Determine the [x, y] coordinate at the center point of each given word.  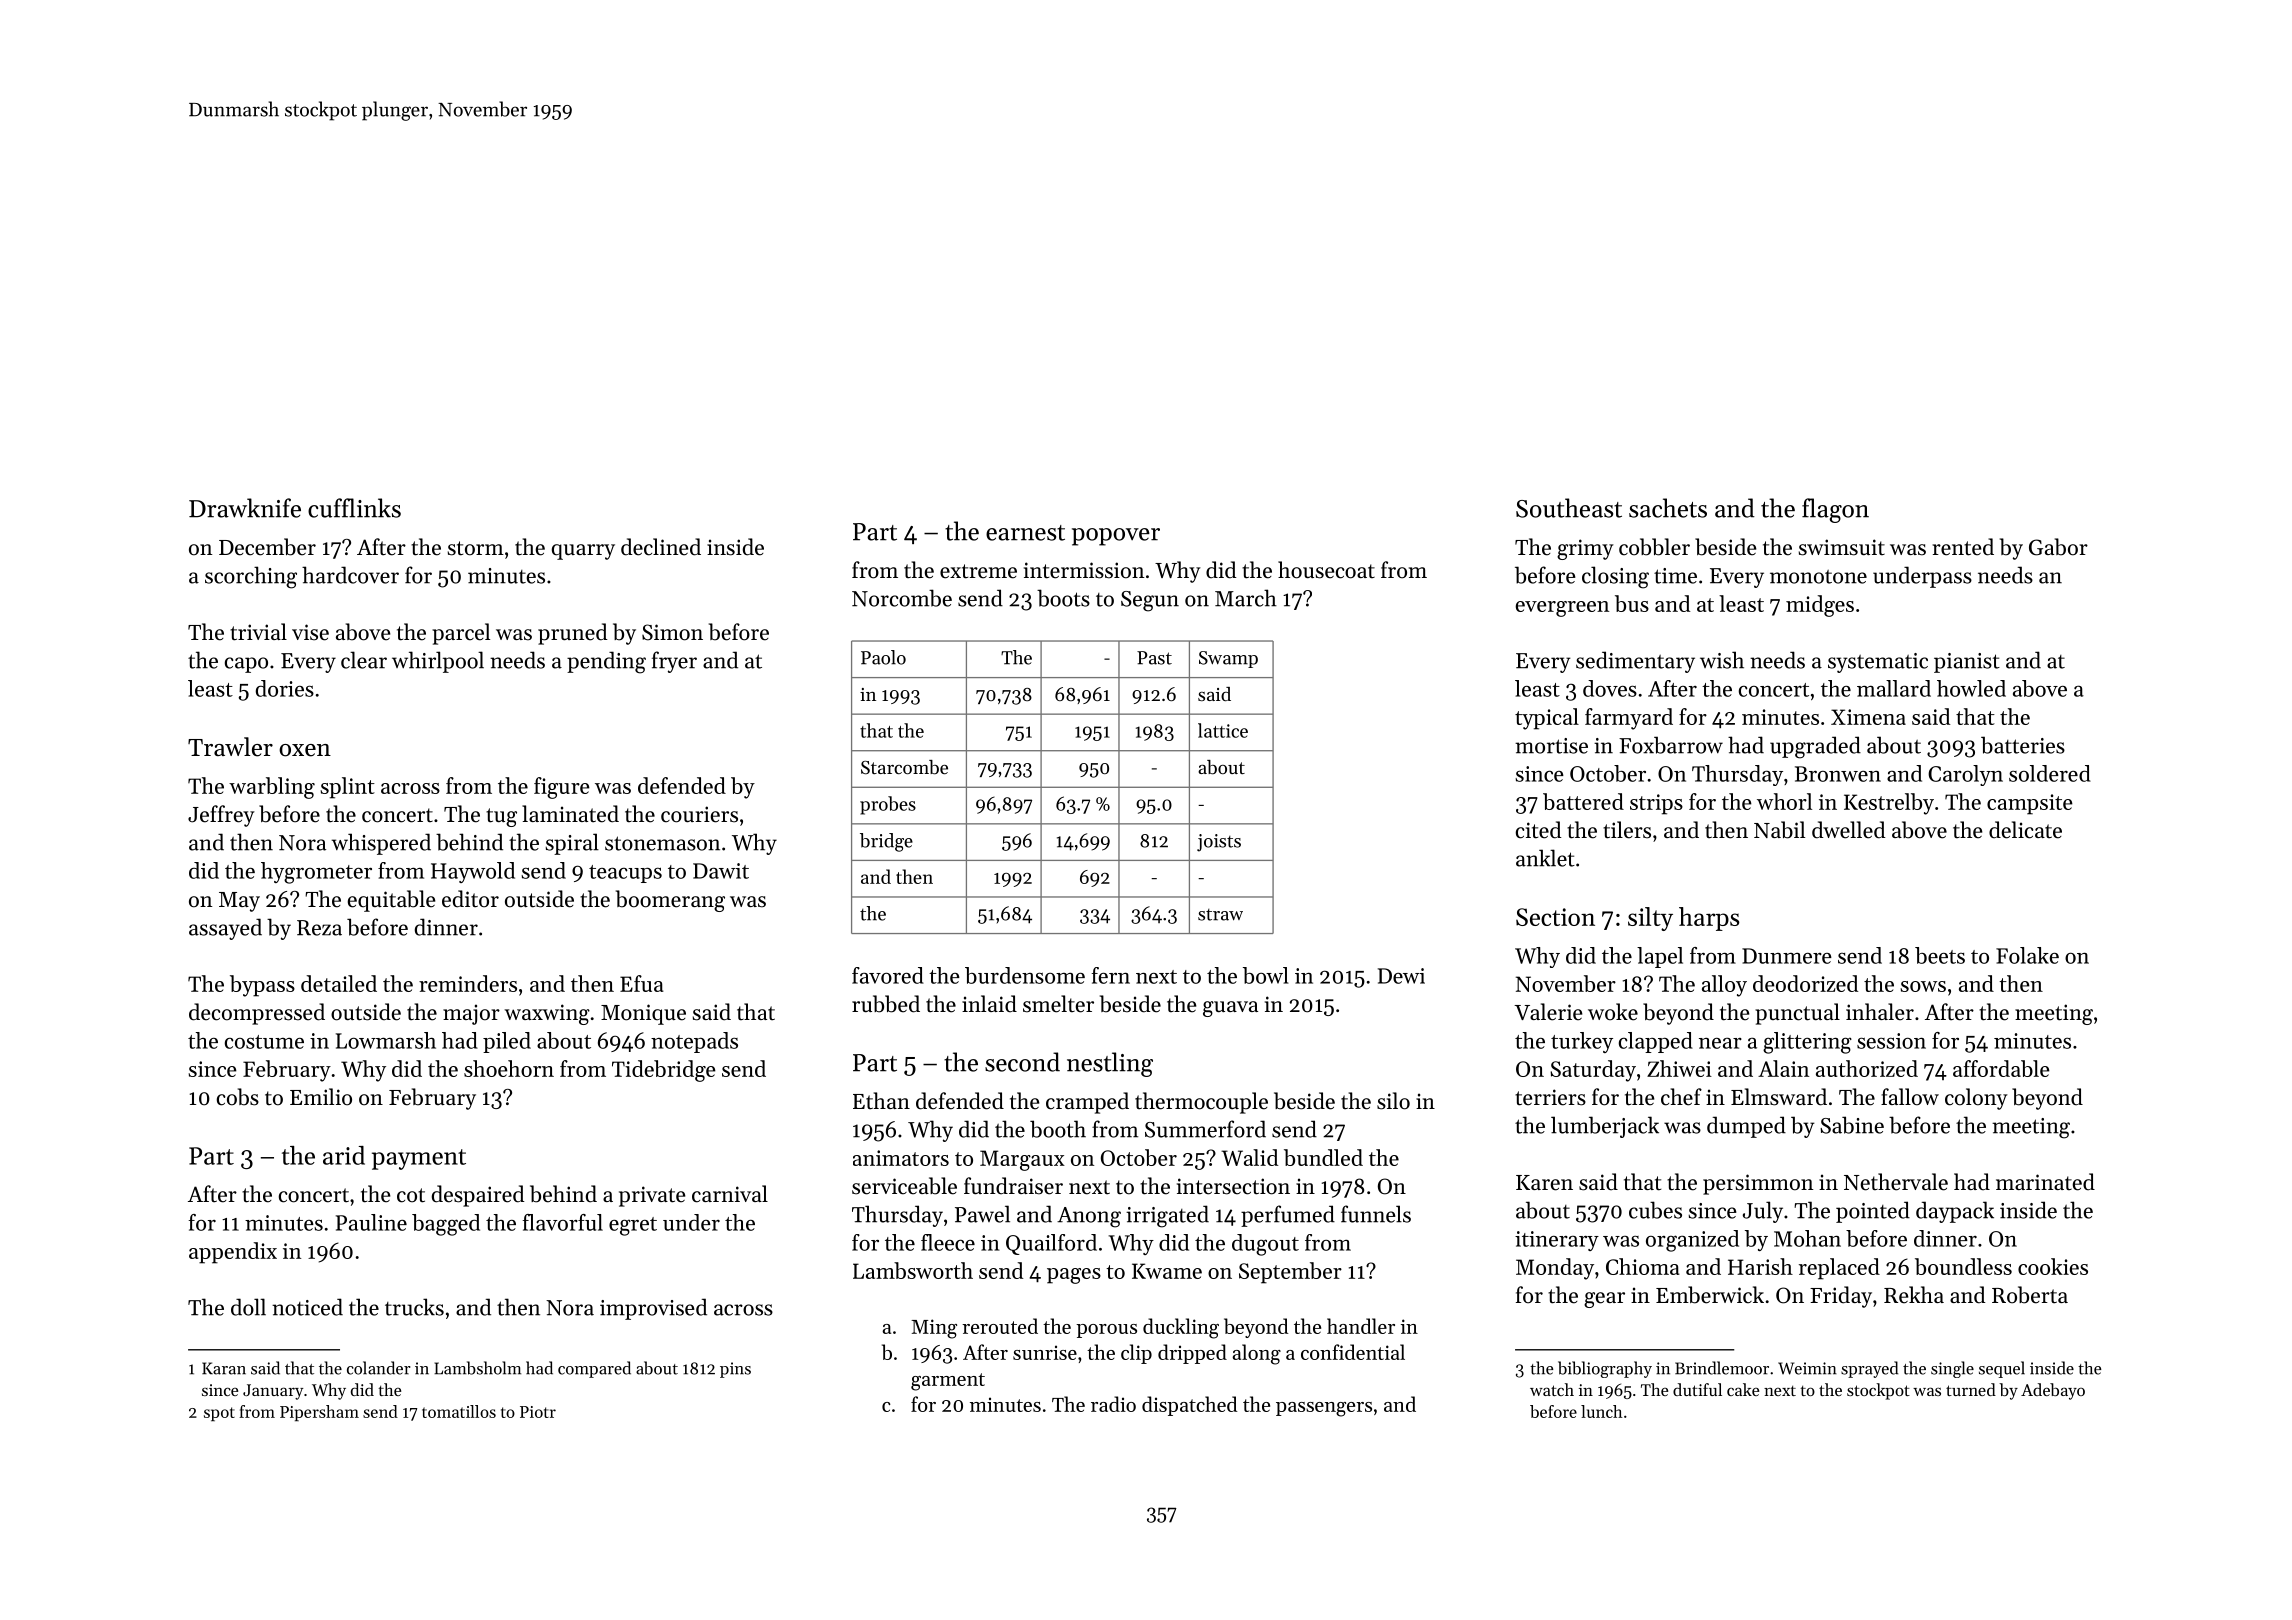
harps [1709, 919]
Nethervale [1896, 1182]
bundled [1323, 1157]
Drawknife [245, 508]
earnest [1025, 533]
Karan [224, 1368]
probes [888, 805]
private [652, 1196]
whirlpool [438, 662]
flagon [1835, 510]
